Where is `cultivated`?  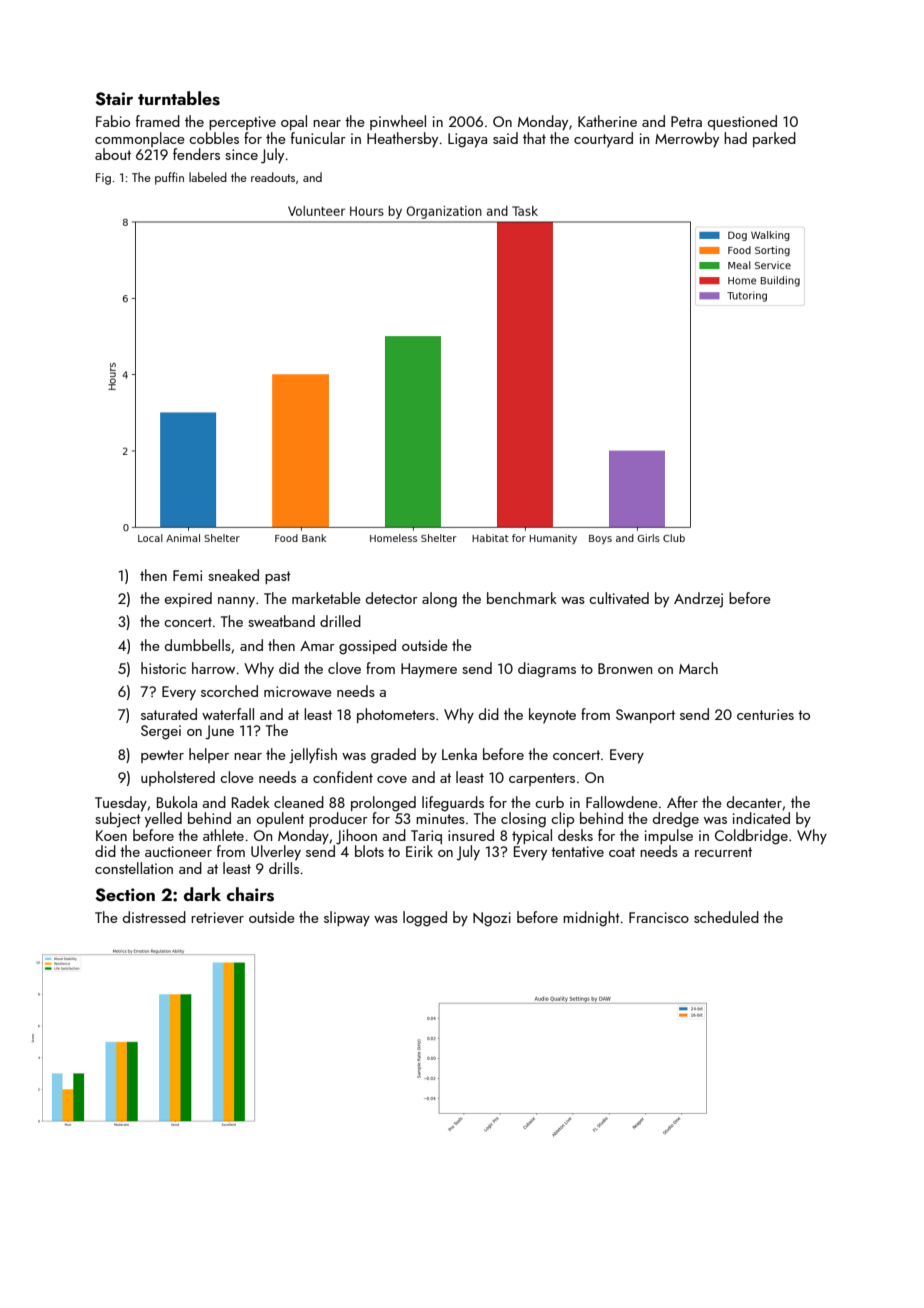
cultivated is located at coordinates (619, 598).
